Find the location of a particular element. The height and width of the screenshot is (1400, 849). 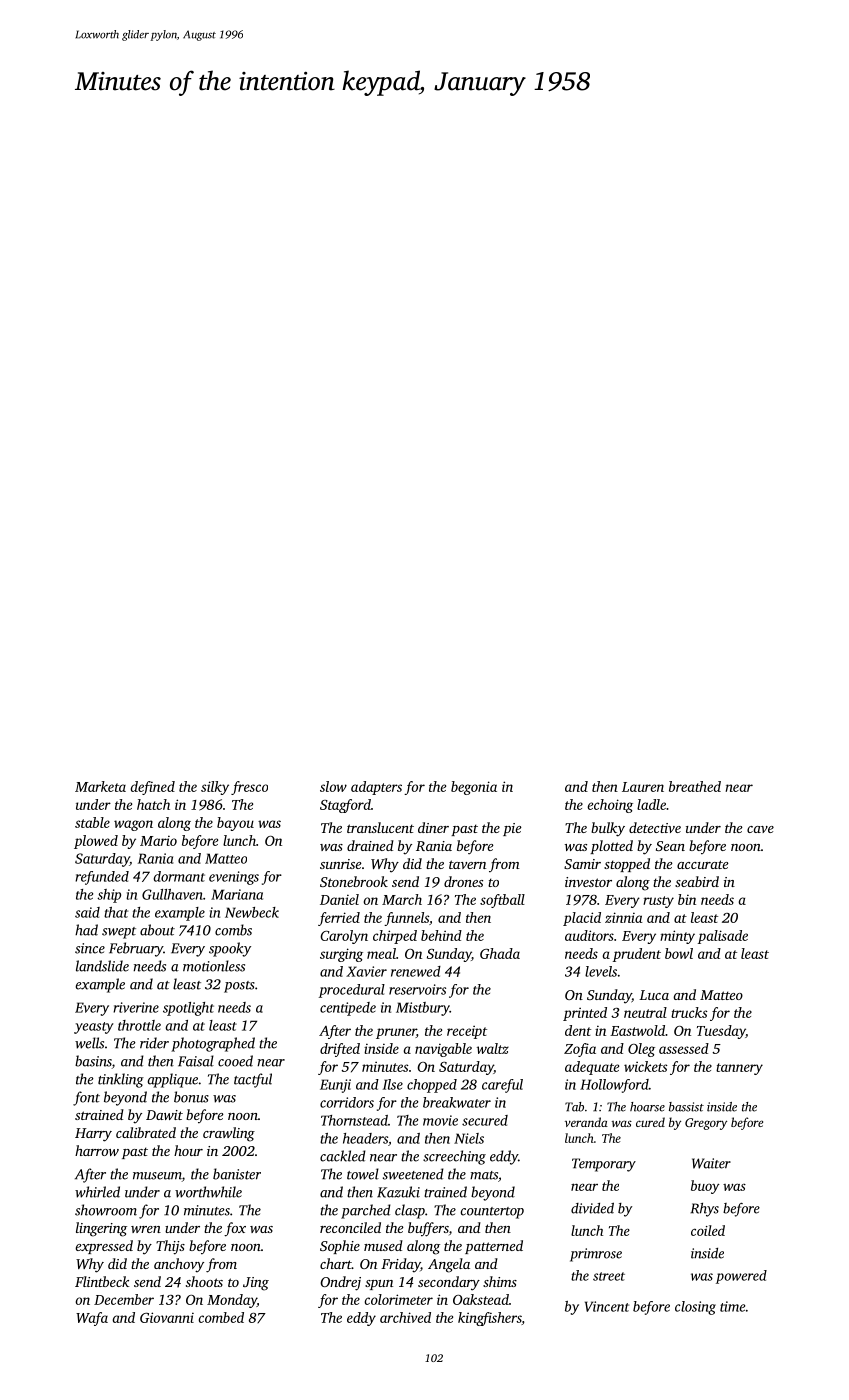

Lauren is located at coordinates (643, 787).
